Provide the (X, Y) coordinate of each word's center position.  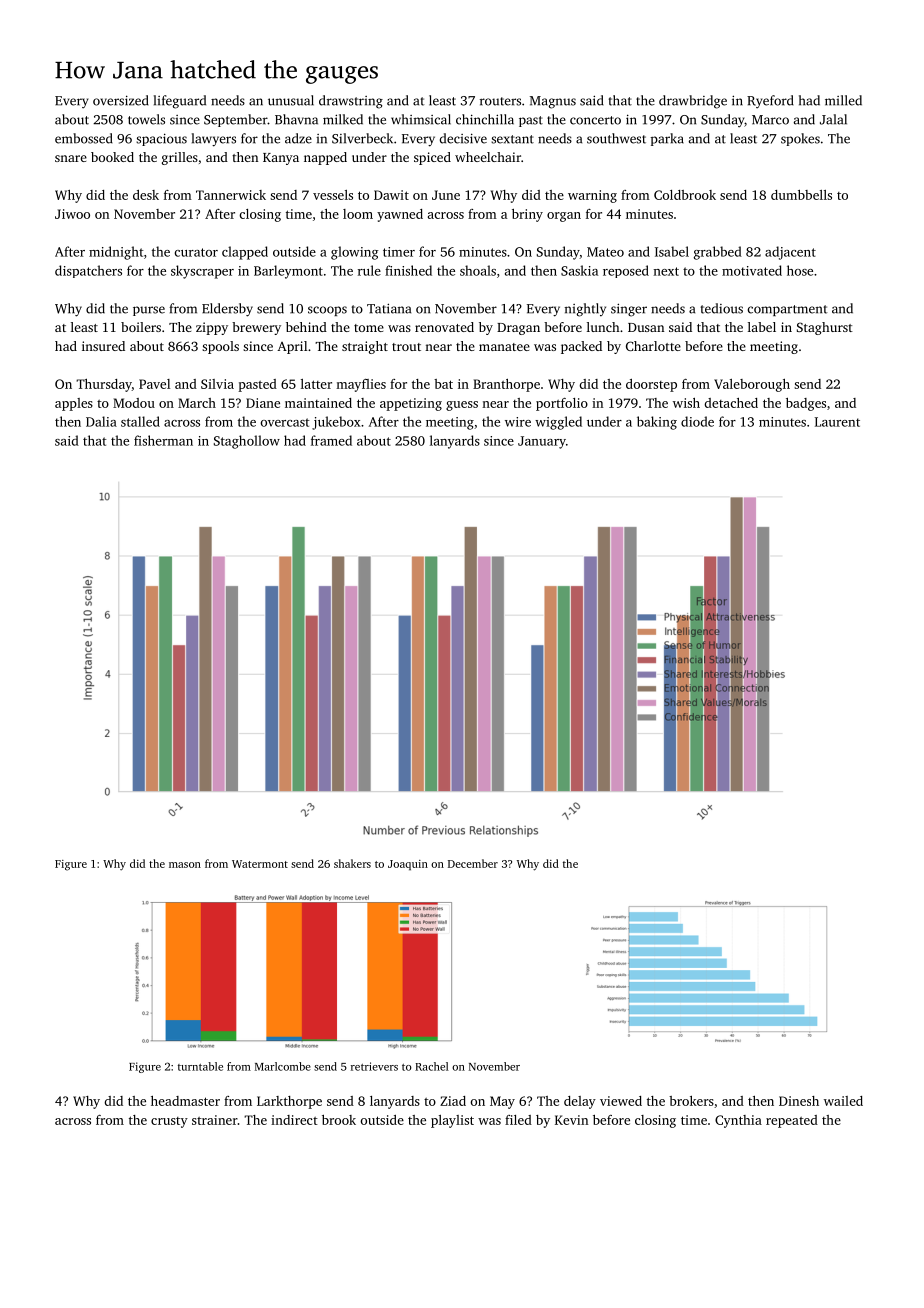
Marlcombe (283, 1066)
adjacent (790, 253)
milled (843, 100)
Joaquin (408, 865)
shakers (352, 863)
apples (74, 404)
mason (185, 865)
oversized (121, 100)
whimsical (421, 119)
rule (369, 270)
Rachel (432, 1066)
